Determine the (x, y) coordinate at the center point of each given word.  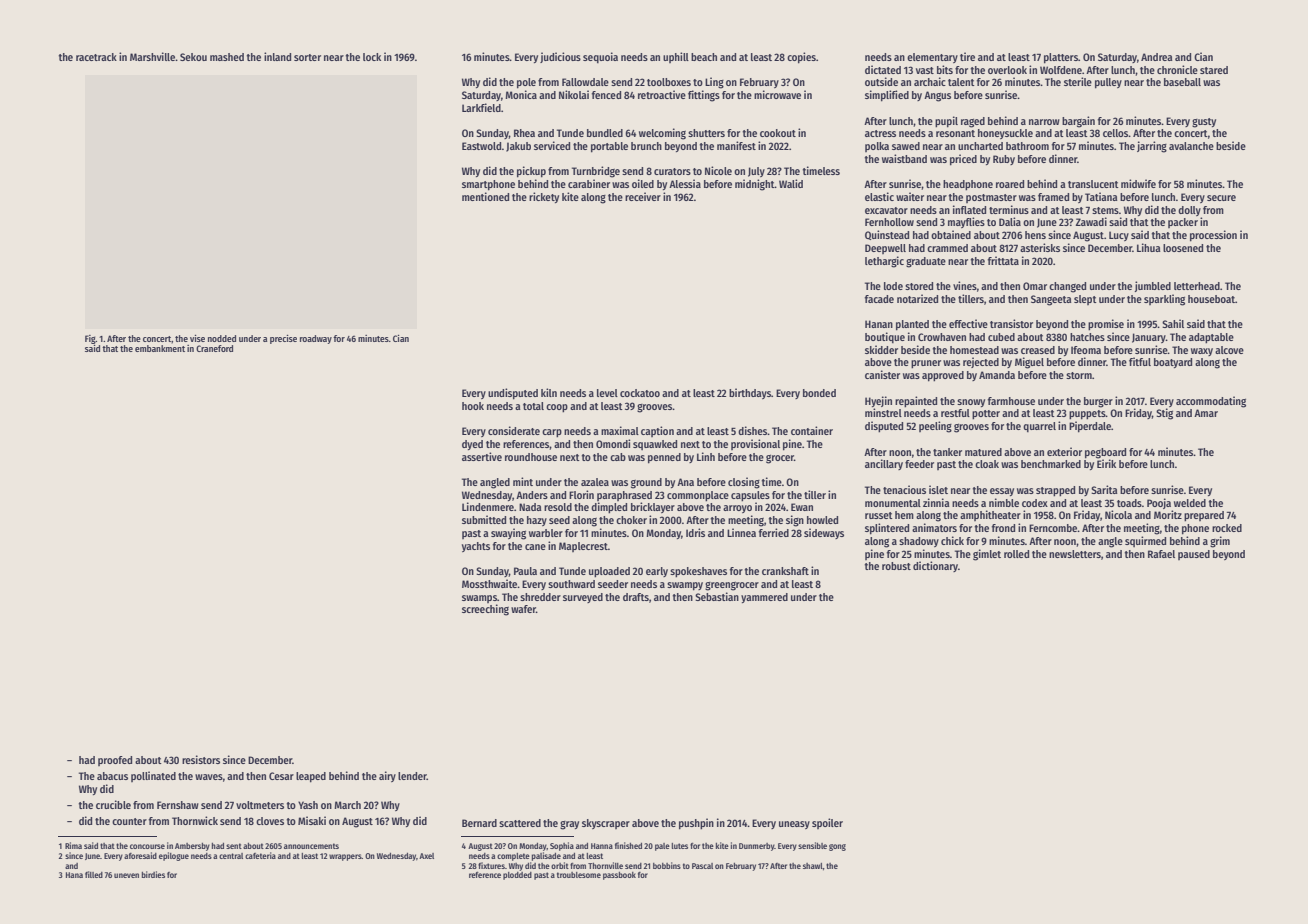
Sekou (193, 57)
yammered (764, 598)
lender (412, 776)
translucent (1093, 184)
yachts (476, 547)
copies (801, 58)
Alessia (685, 183)
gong (837, 847)
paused (1194, 555)
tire (967, 56)
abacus (112, 776)
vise (197, 338)
